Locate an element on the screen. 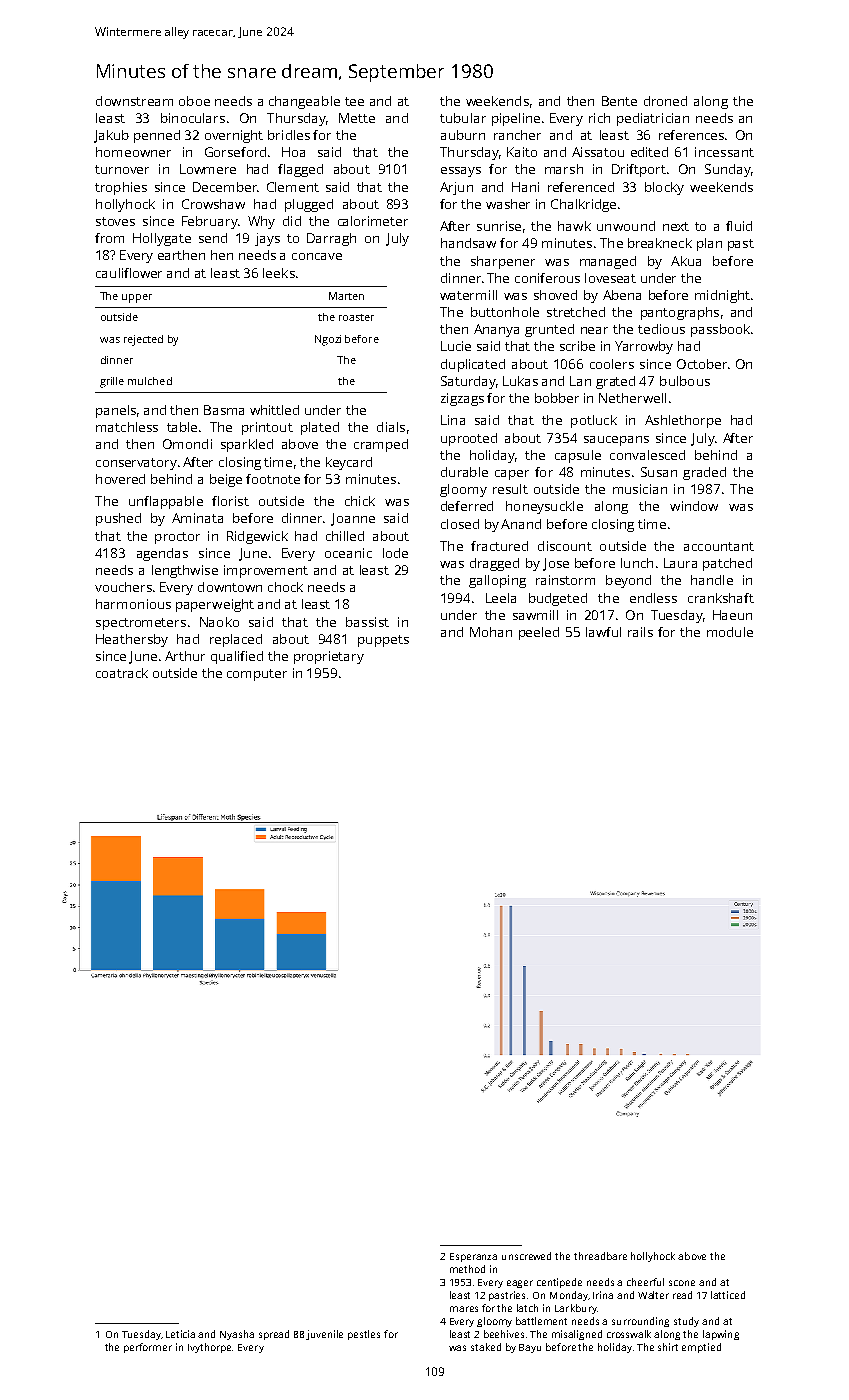 Image resolution: width=849 pixels, height=1400 pixels. oboe is located at coordinates (194, 101).
